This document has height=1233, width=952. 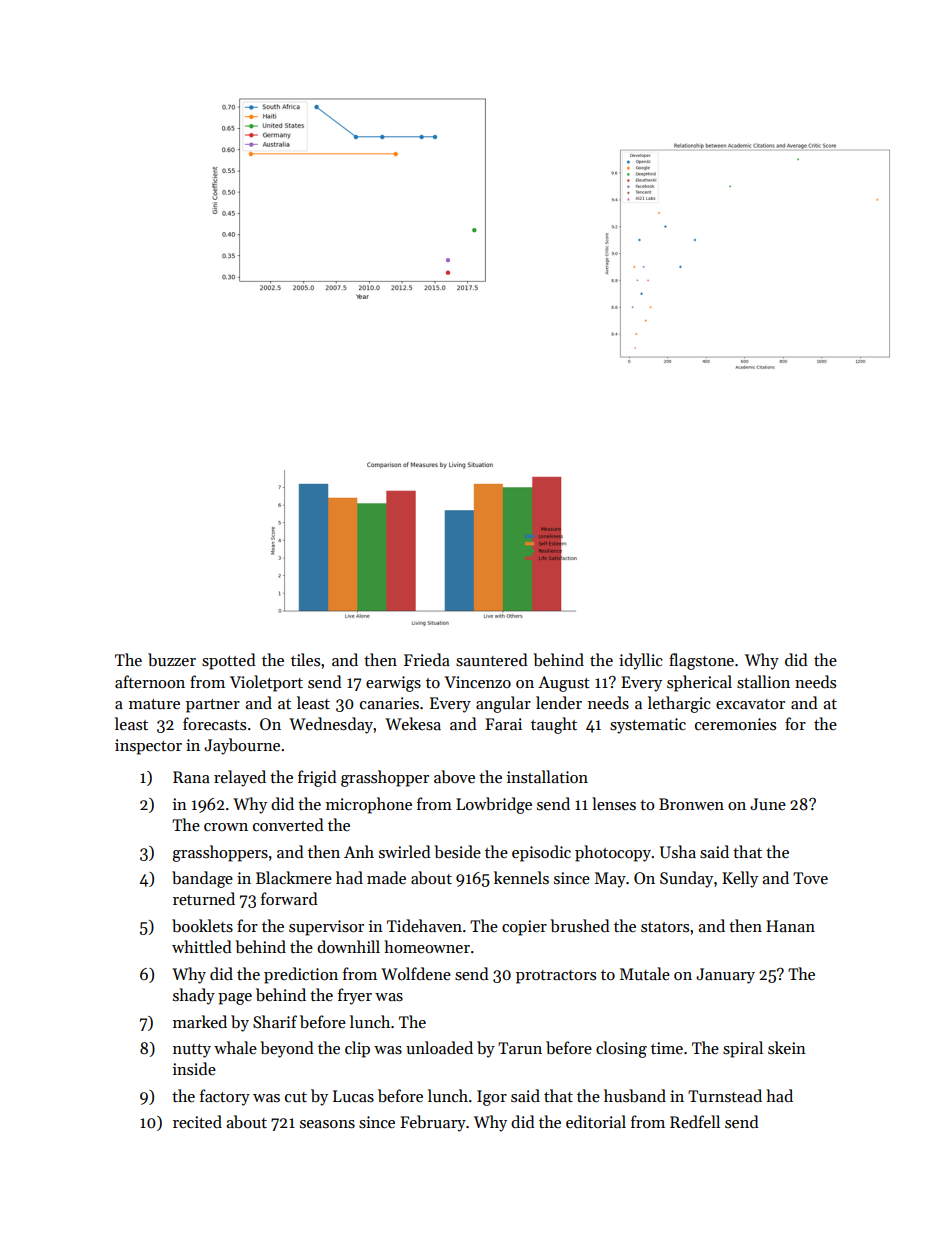 I want to click on returned, so click(x=204, y=898).
